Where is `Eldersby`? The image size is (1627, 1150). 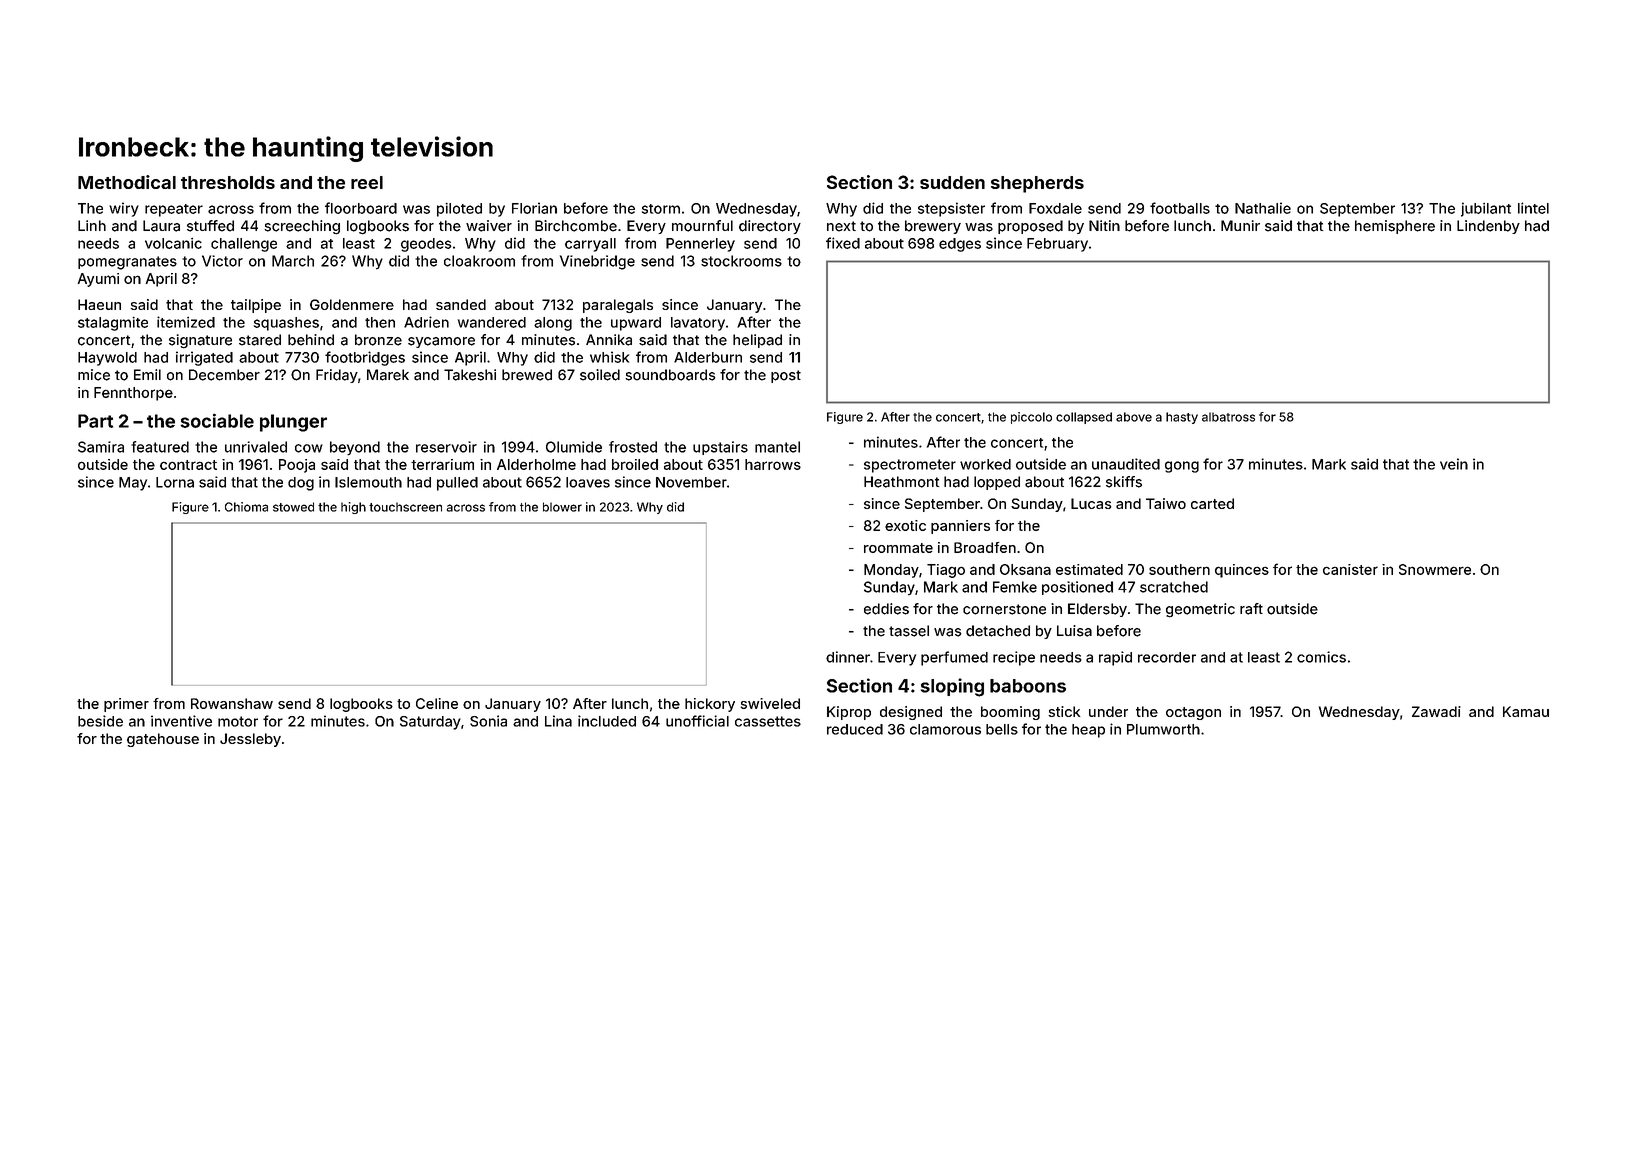
Eldersby is located at coordinates (1097, 610).
